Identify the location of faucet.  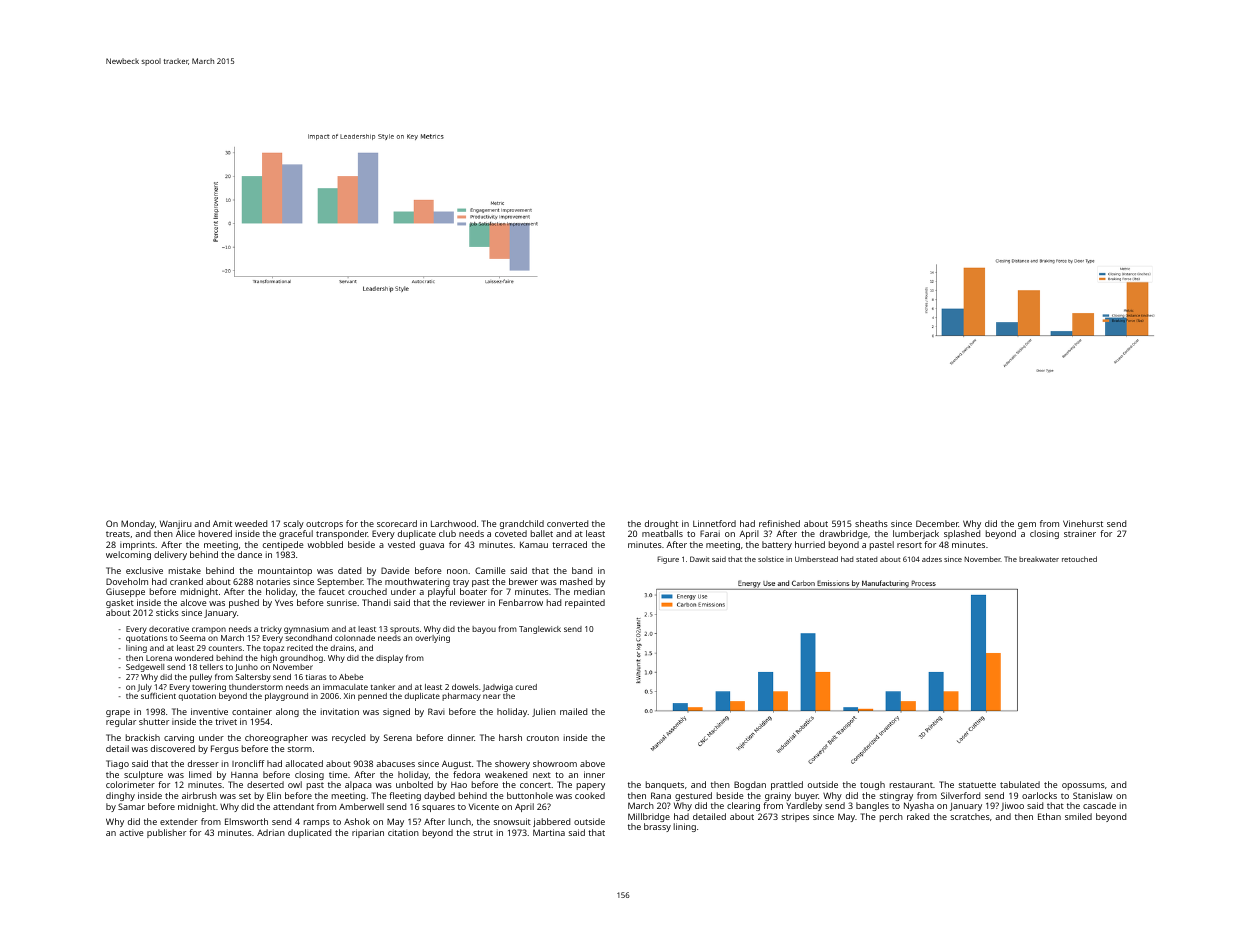
(332, 591).
